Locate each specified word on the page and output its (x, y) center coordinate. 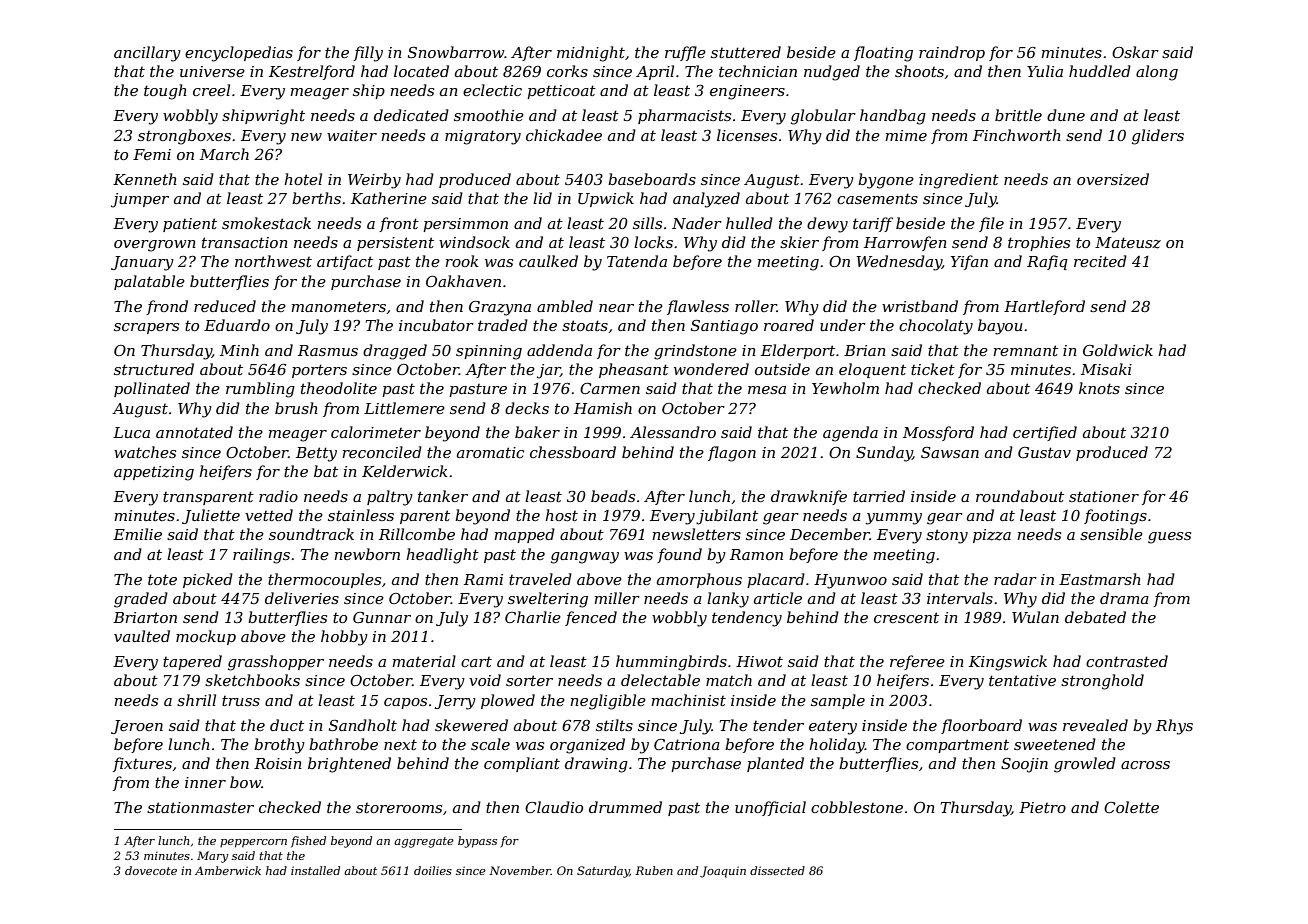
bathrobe (343, 744)
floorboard (981, 726)
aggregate (424, 842)
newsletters (696, 534)
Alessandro (673, 432)
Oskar (1135, 52)
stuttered (746, 52)
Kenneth (145, 179)
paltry (390, 498)
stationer (1104, 496)
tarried (879, 496)
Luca (131, 432)
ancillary (147, 54)
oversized (1113, 179)
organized (587, 746)
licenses (747, 135)
